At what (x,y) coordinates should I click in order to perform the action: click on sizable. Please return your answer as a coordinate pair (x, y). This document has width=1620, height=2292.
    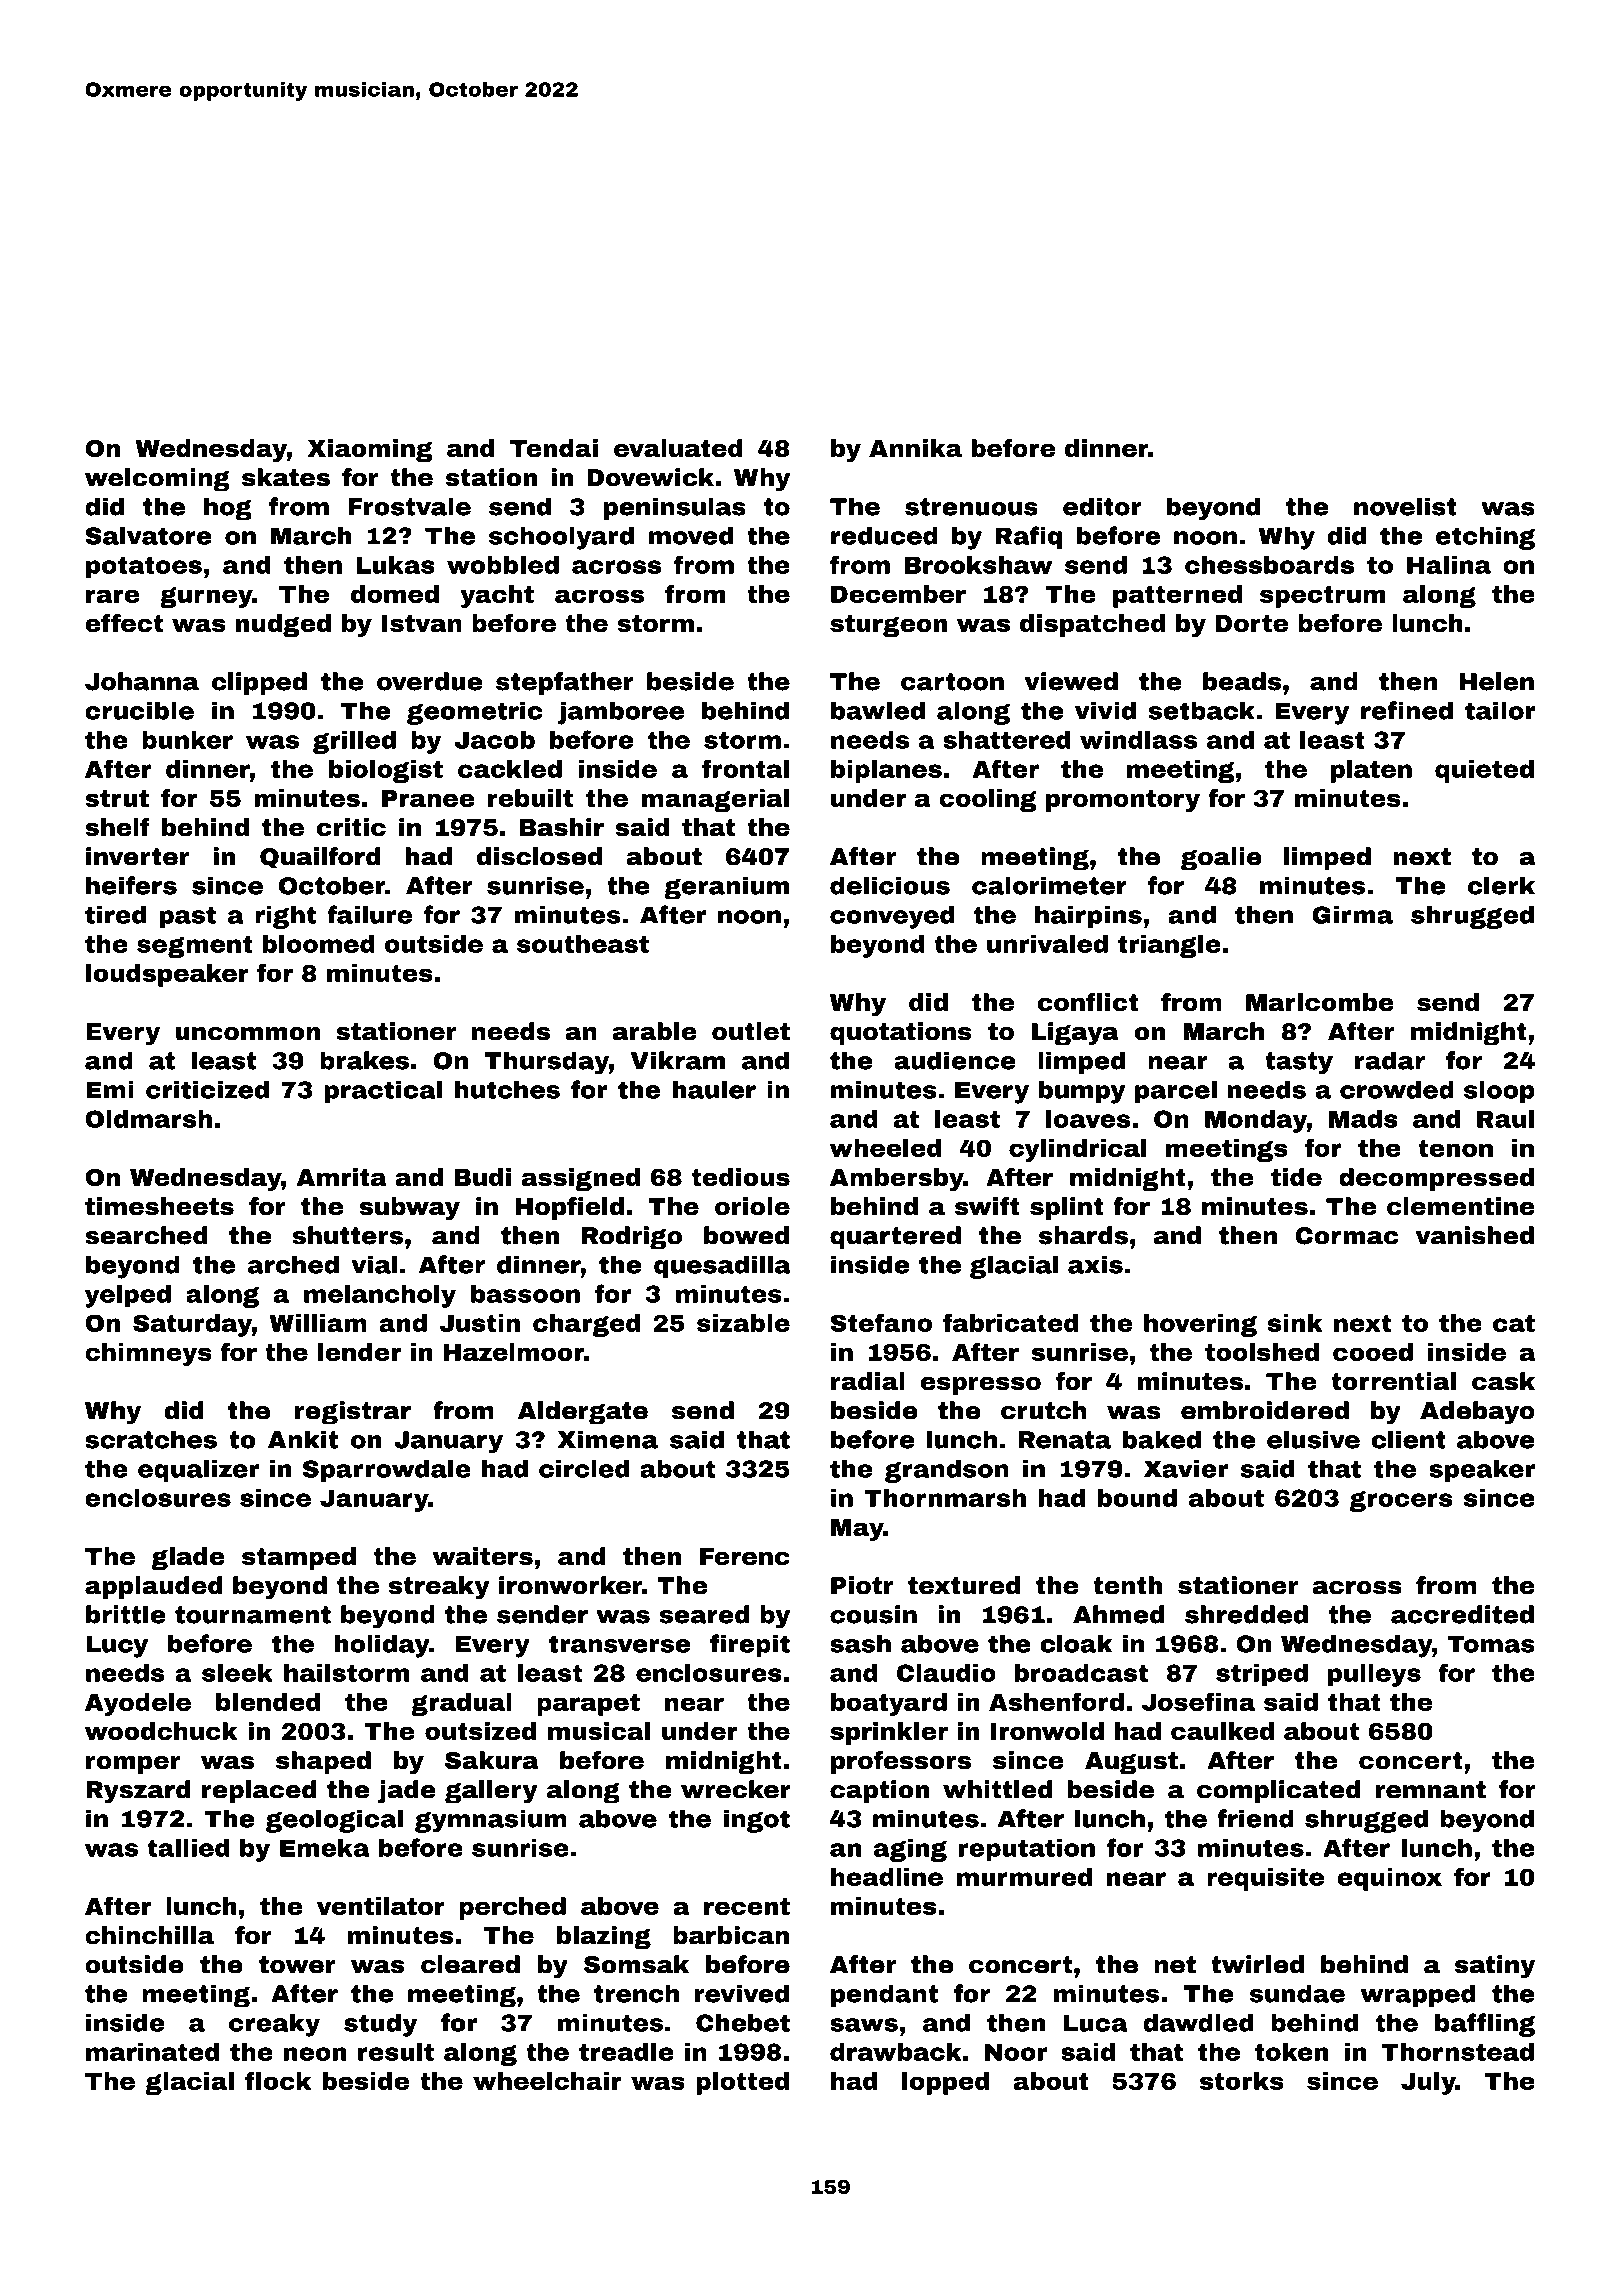
    Looking at the image, I should click on (743, 1322).
